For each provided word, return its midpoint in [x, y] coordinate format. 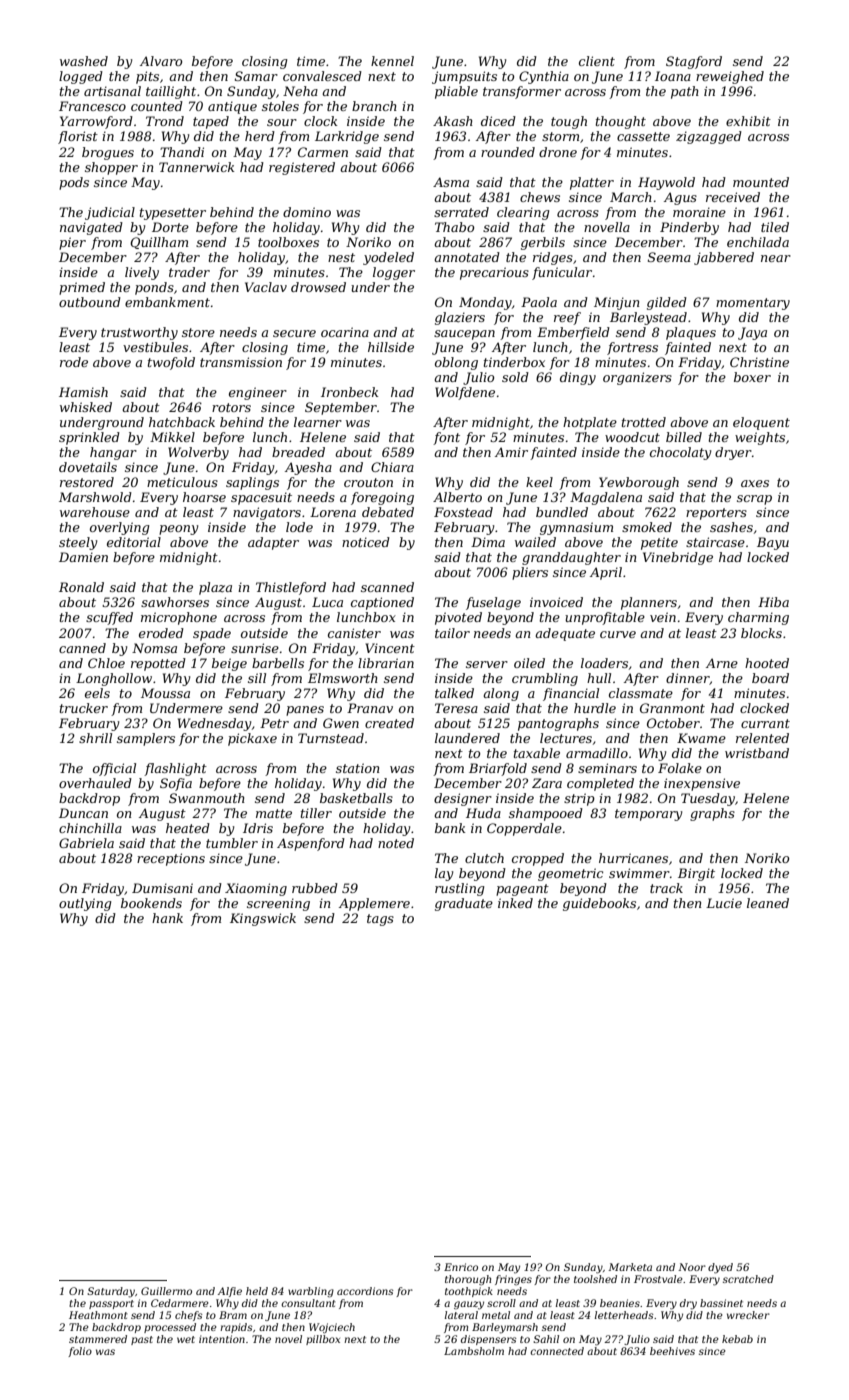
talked [454, 693]
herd [260, 136]
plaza [215, 588]
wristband [757, 753]
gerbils [543, 243]
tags [380, 920]
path [685, 92]
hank [167, 918]
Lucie [724, 903]
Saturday [111, 1292]
